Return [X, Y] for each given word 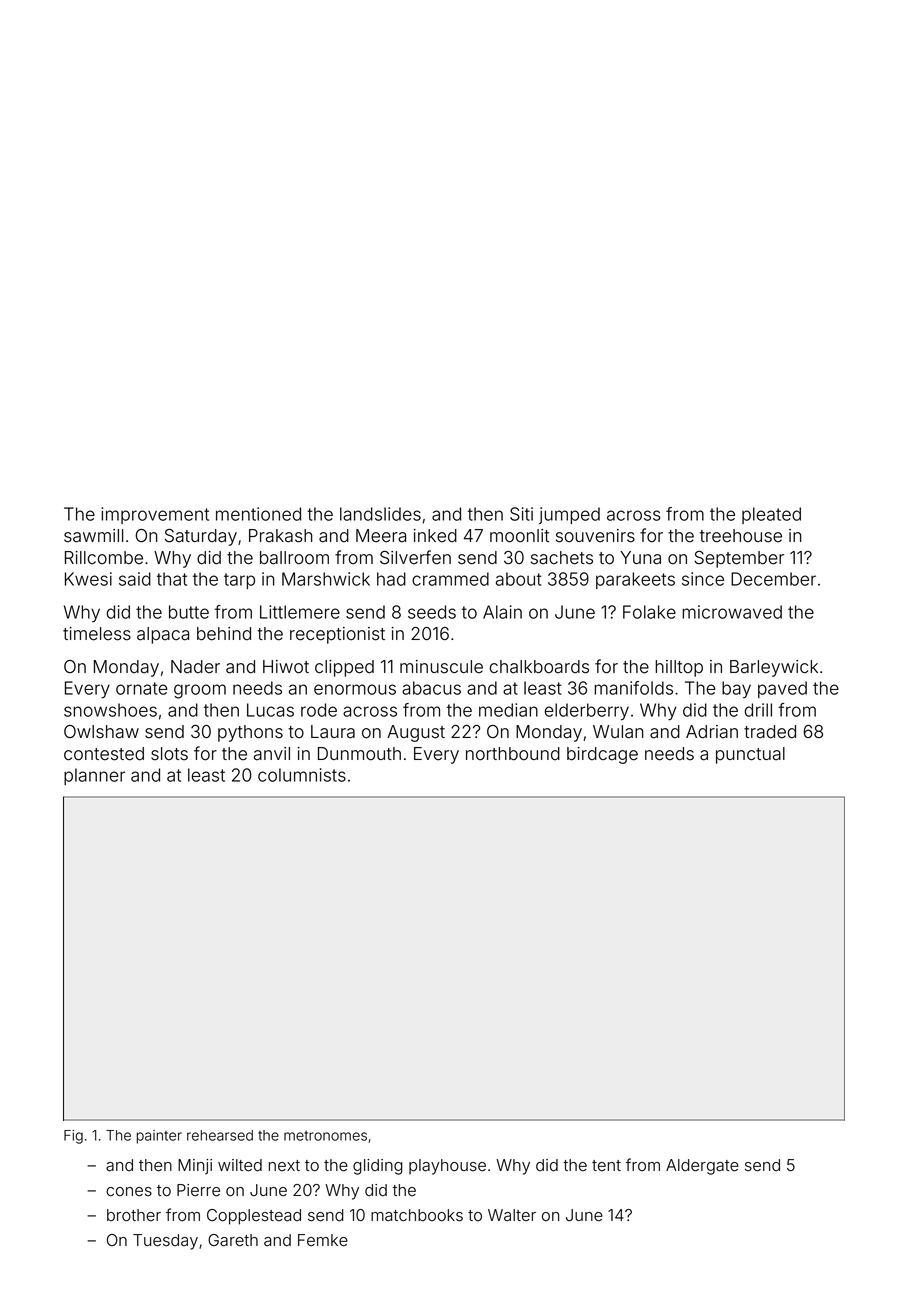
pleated [771, 515]
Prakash [280, 536]
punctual [750, 755]
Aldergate [702, 1167]
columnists [302, 775]
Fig [73, 1137]
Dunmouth [359, 754]
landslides [380, 514]
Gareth [233, 1240]
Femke [323, 1240]
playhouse [447, 1167]
